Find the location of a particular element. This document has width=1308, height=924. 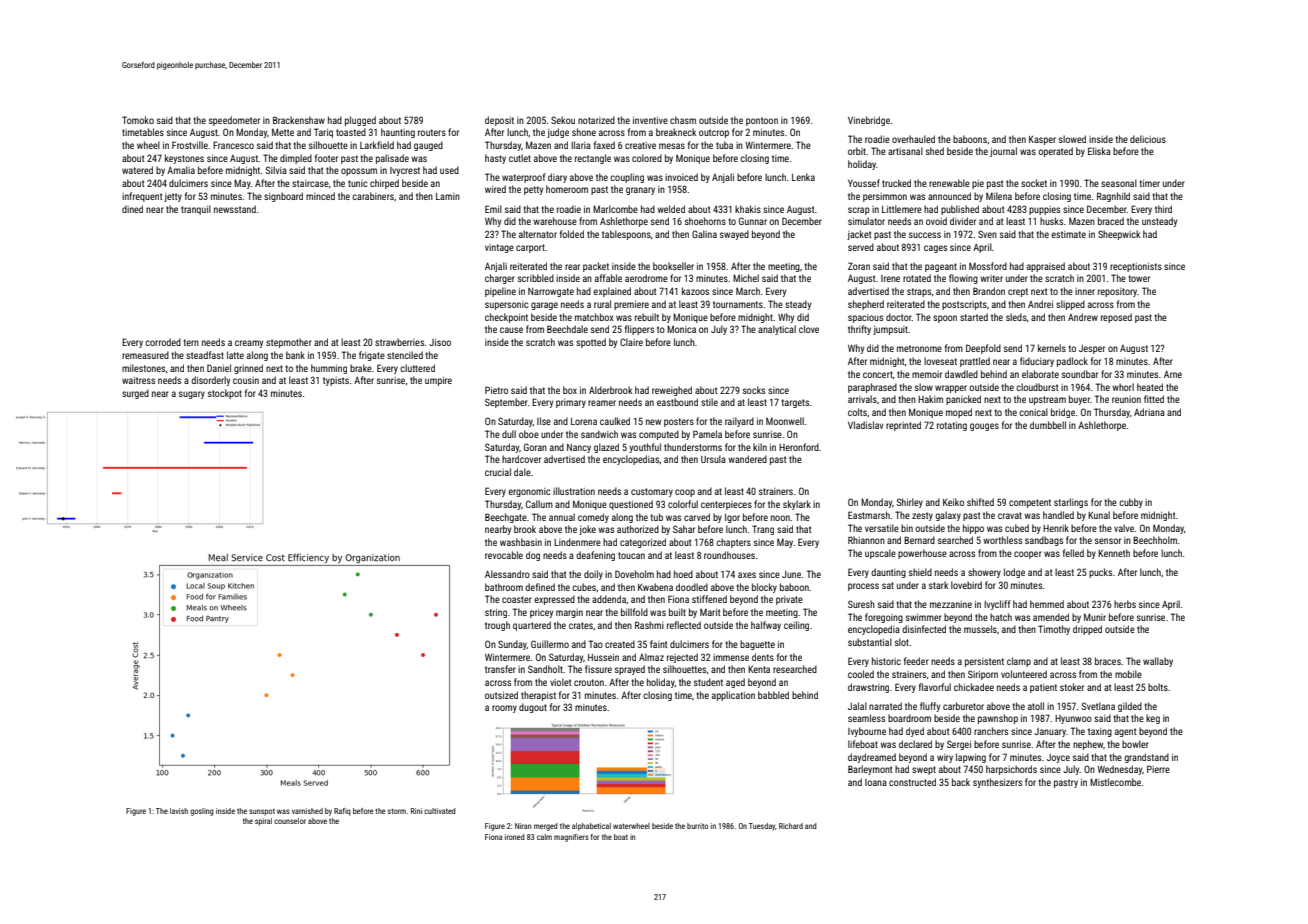

revocable is located at coordinates (504, 555).
